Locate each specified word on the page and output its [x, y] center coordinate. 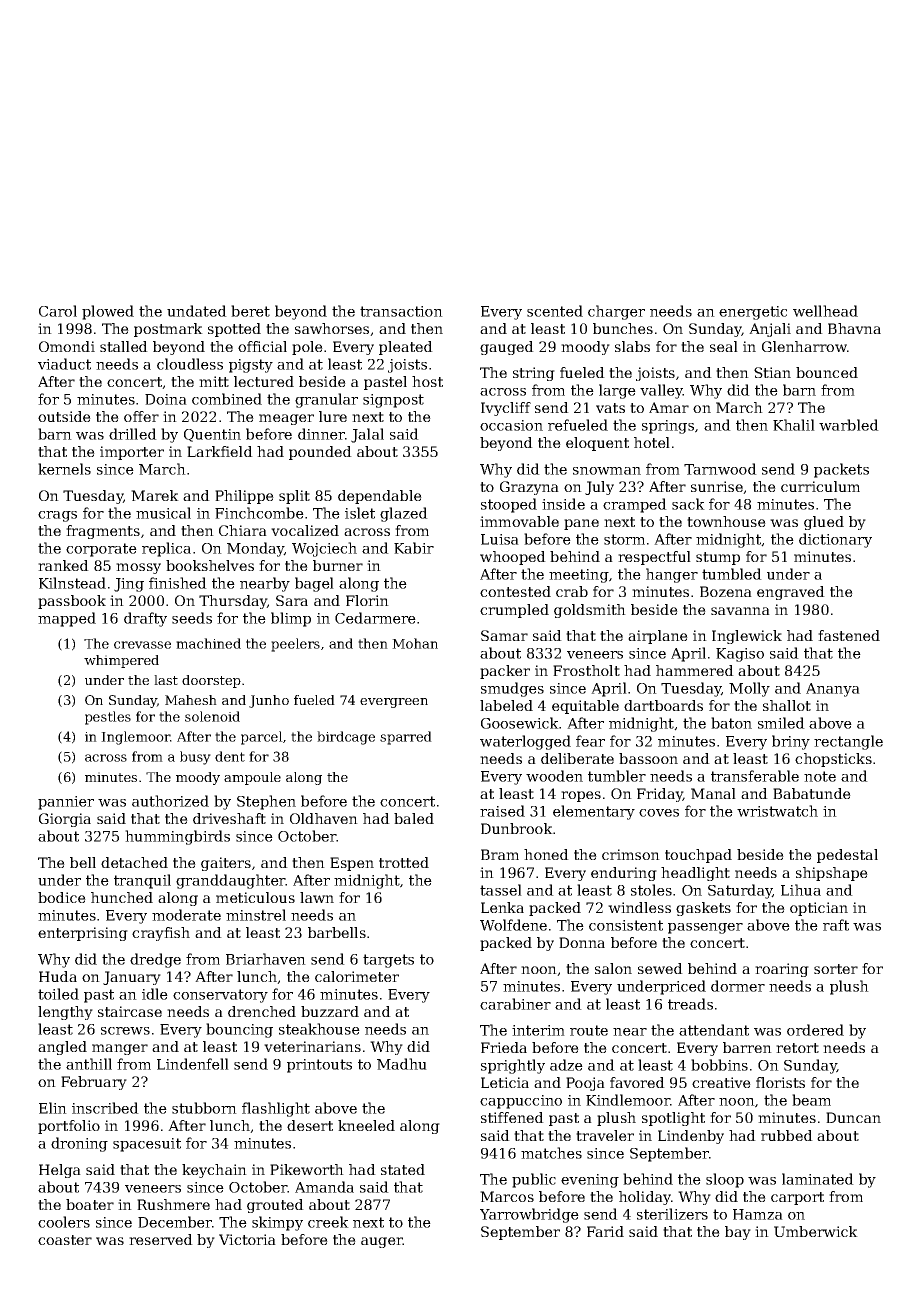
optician [819, 909]
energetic [753, 313]
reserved [161, 1239]
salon [613, 968]
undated [197, 311]
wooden [554, 776]
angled [62, 1048]
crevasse [142, 645]
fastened [849, 635]
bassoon [648, 758]
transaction [401, 311]
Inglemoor [135, 738]
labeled [506, 705]
